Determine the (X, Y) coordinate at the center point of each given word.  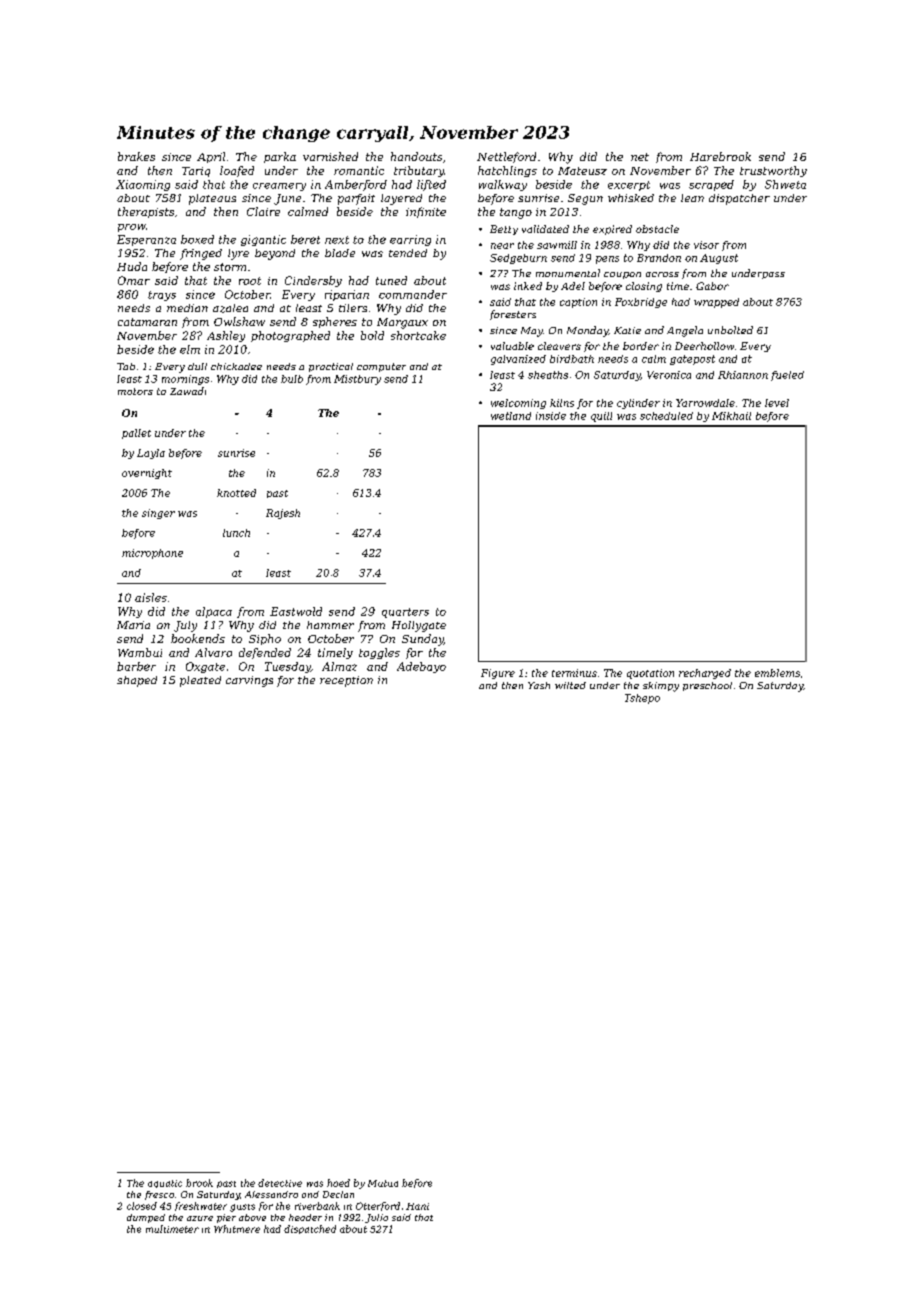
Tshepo (642, 699)
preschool (707, 686)
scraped (711, 185)
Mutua (383, 1183)
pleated (200, 681)
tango (516, 213)
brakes (136, 156)
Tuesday (288, 667)
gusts (242, 1208)
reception (346, 681)
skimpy (661, 687)
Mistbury (357, 380)
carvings (249, 681)
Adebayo (421, 667)
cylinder (638, 404)
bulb (292, 379)
